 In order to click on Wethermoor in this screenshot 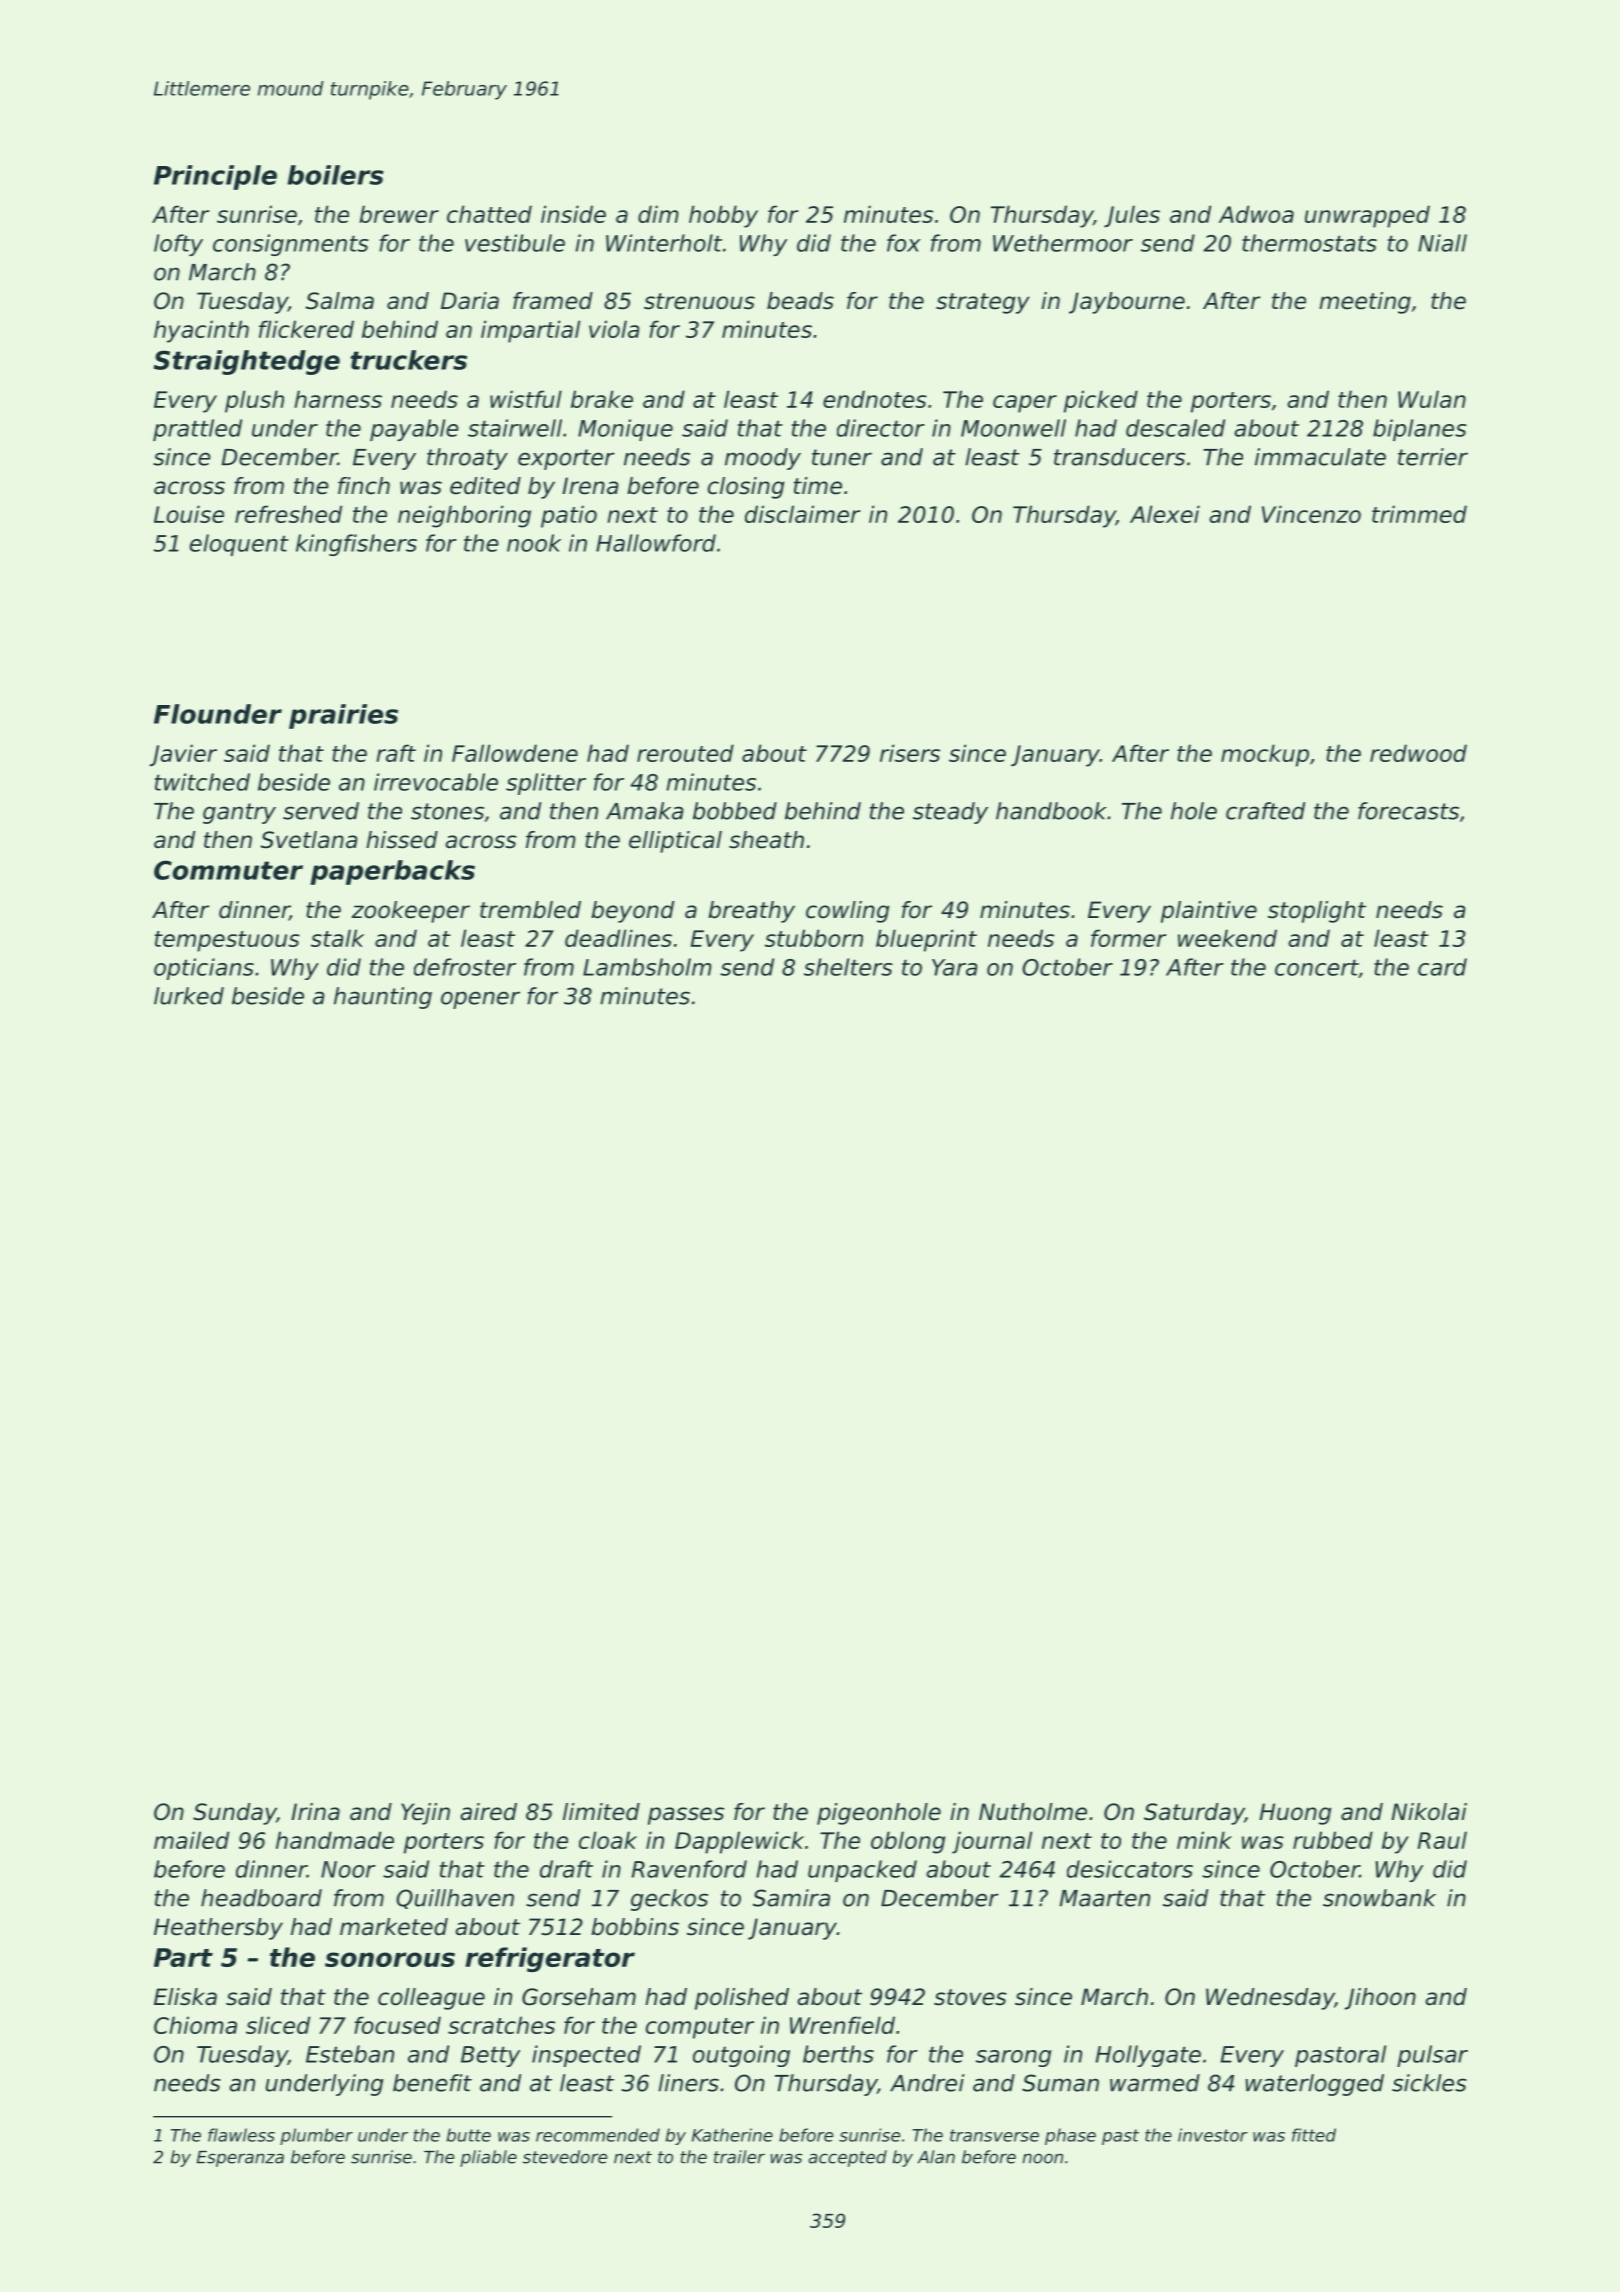, I will do `click(1063, 243)`.
